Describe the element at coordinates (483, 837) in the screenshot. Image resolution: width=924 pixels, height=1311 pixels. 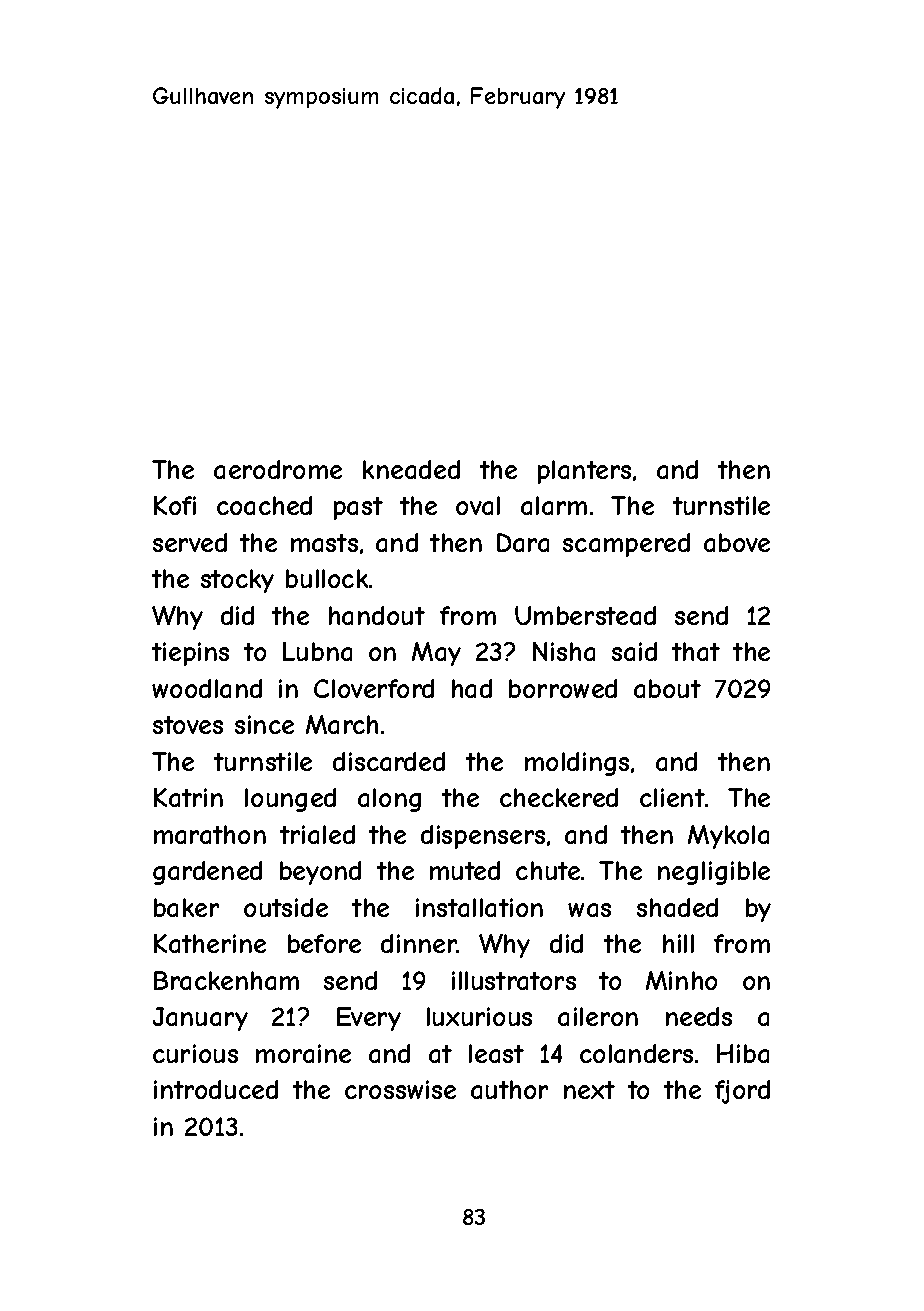
I see `dispensers` at that location.
